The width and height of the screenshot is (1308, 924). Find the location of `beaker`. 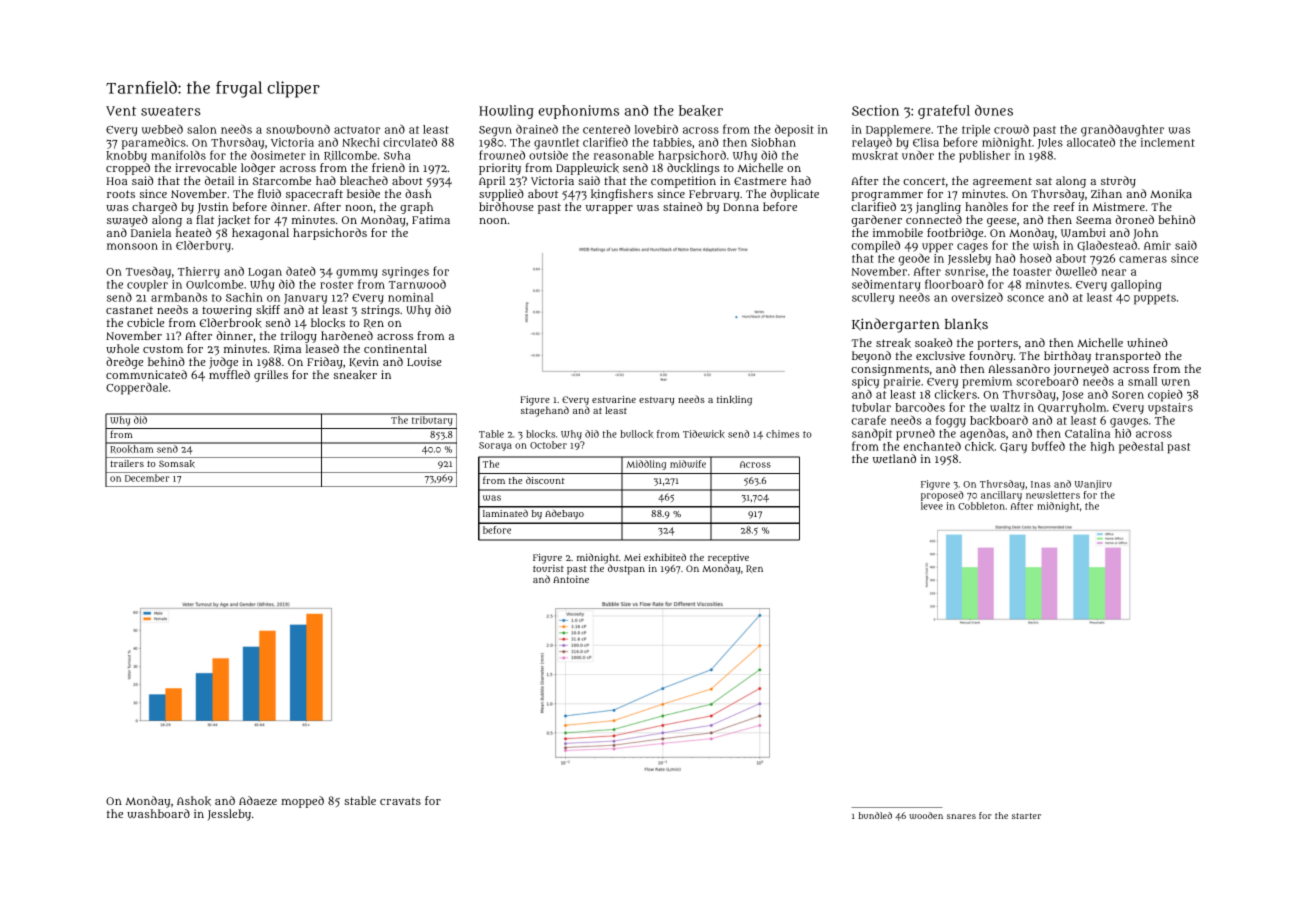

beaker is located at coordinates (701, 111).
